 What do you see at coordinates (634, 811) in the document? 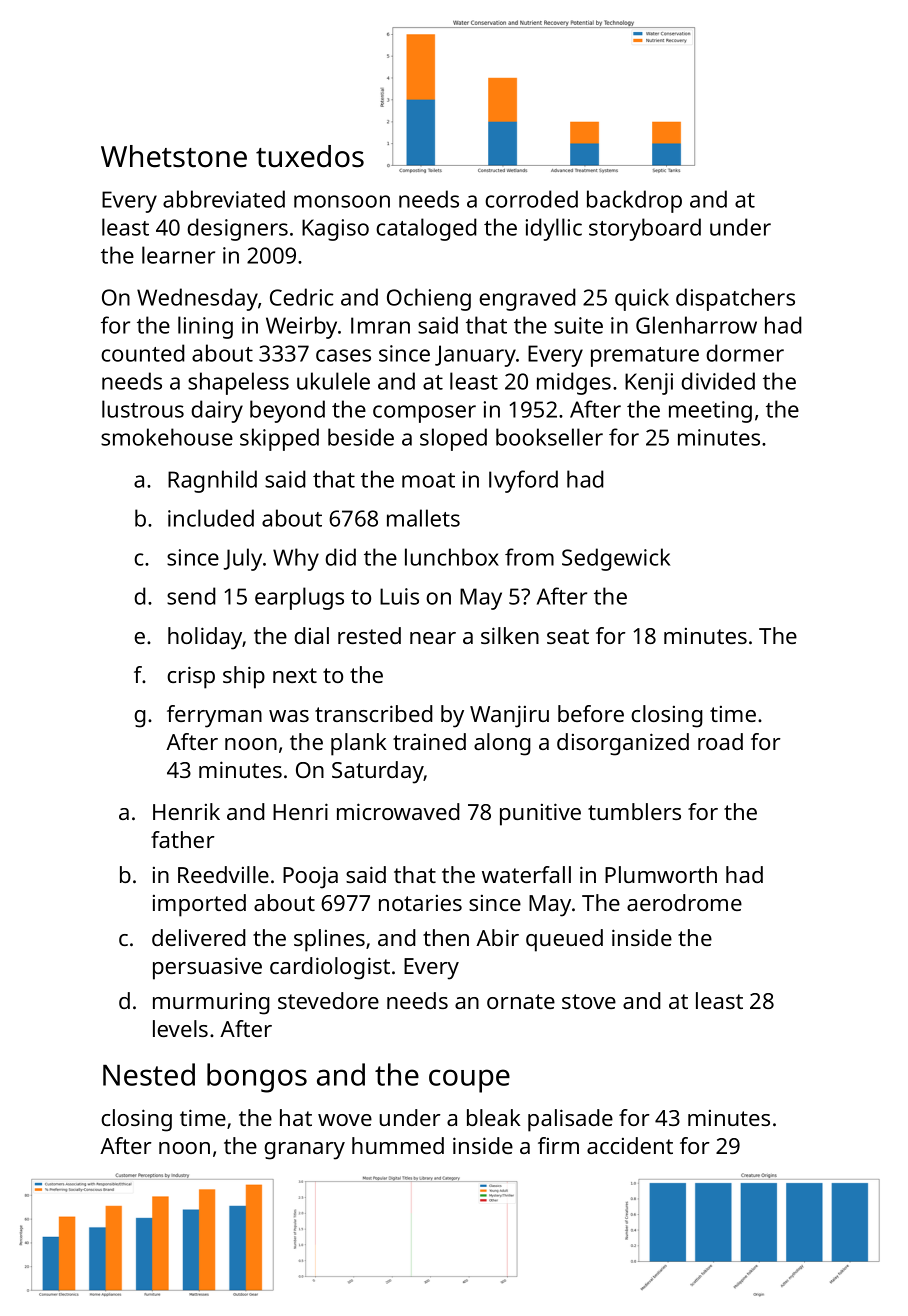
I see `tumblers` at bounding box center [634, 811].
